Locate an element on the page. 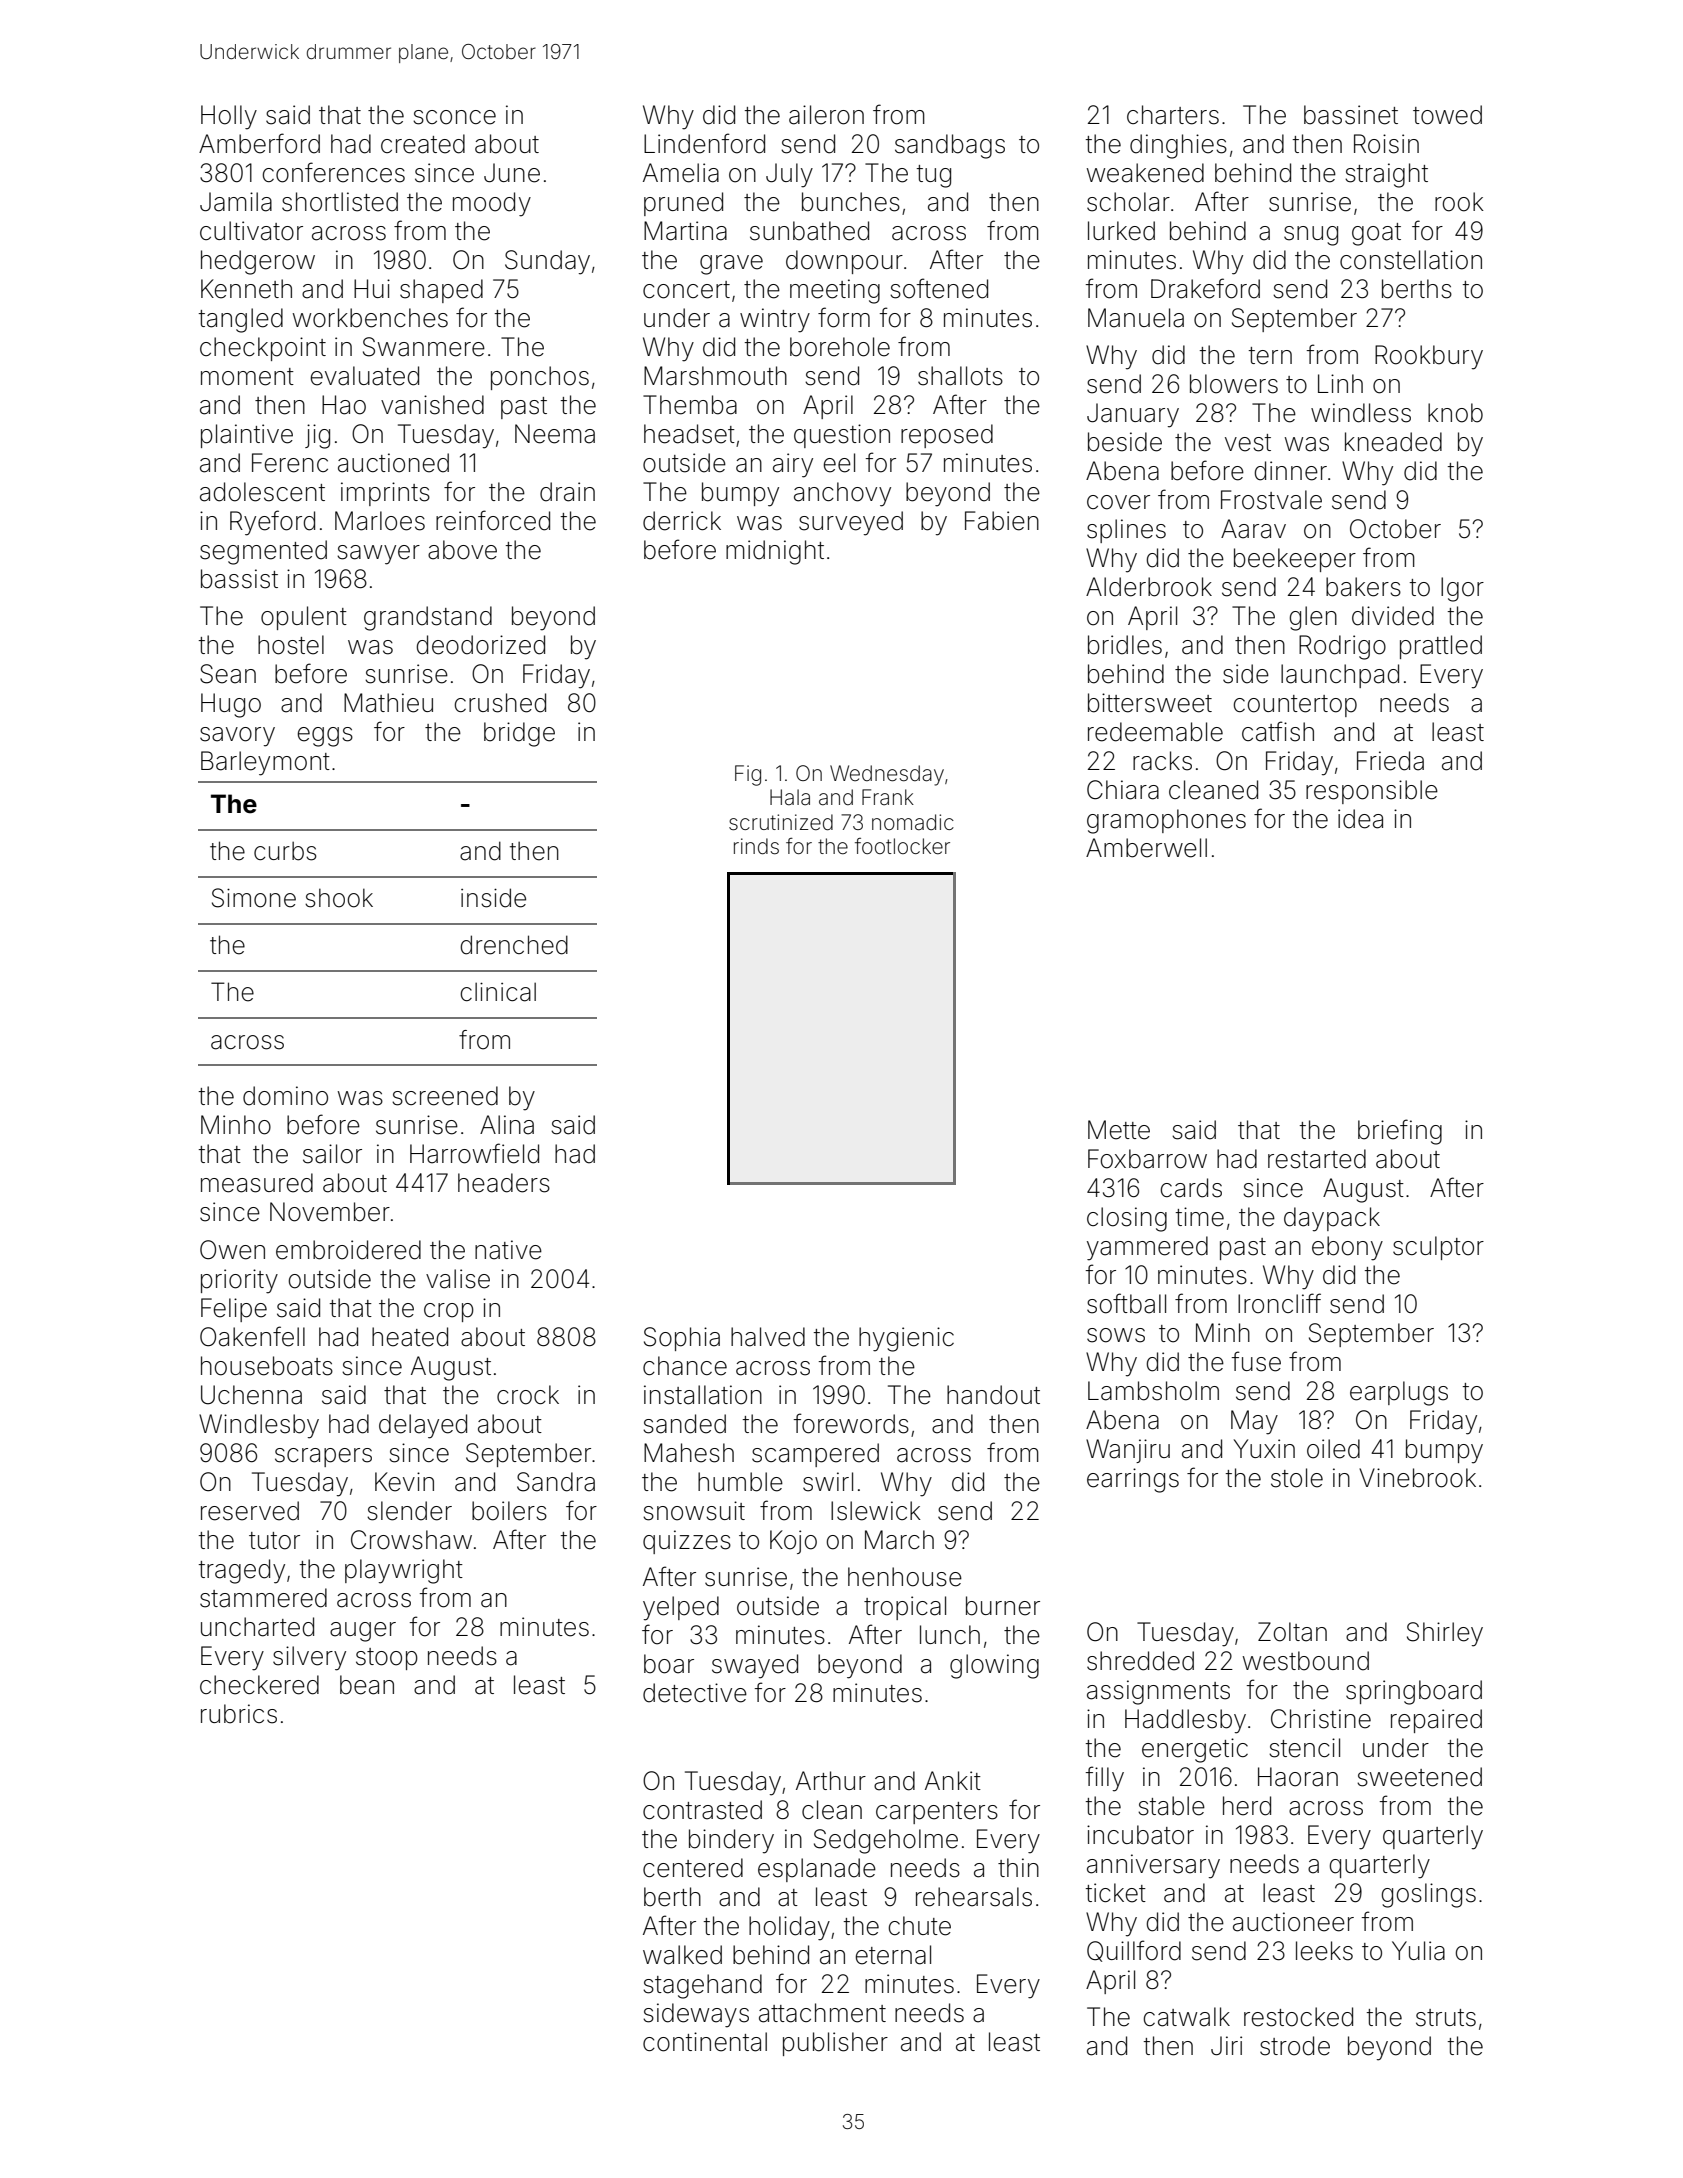  vanished is located at coordinates (432, 405).
